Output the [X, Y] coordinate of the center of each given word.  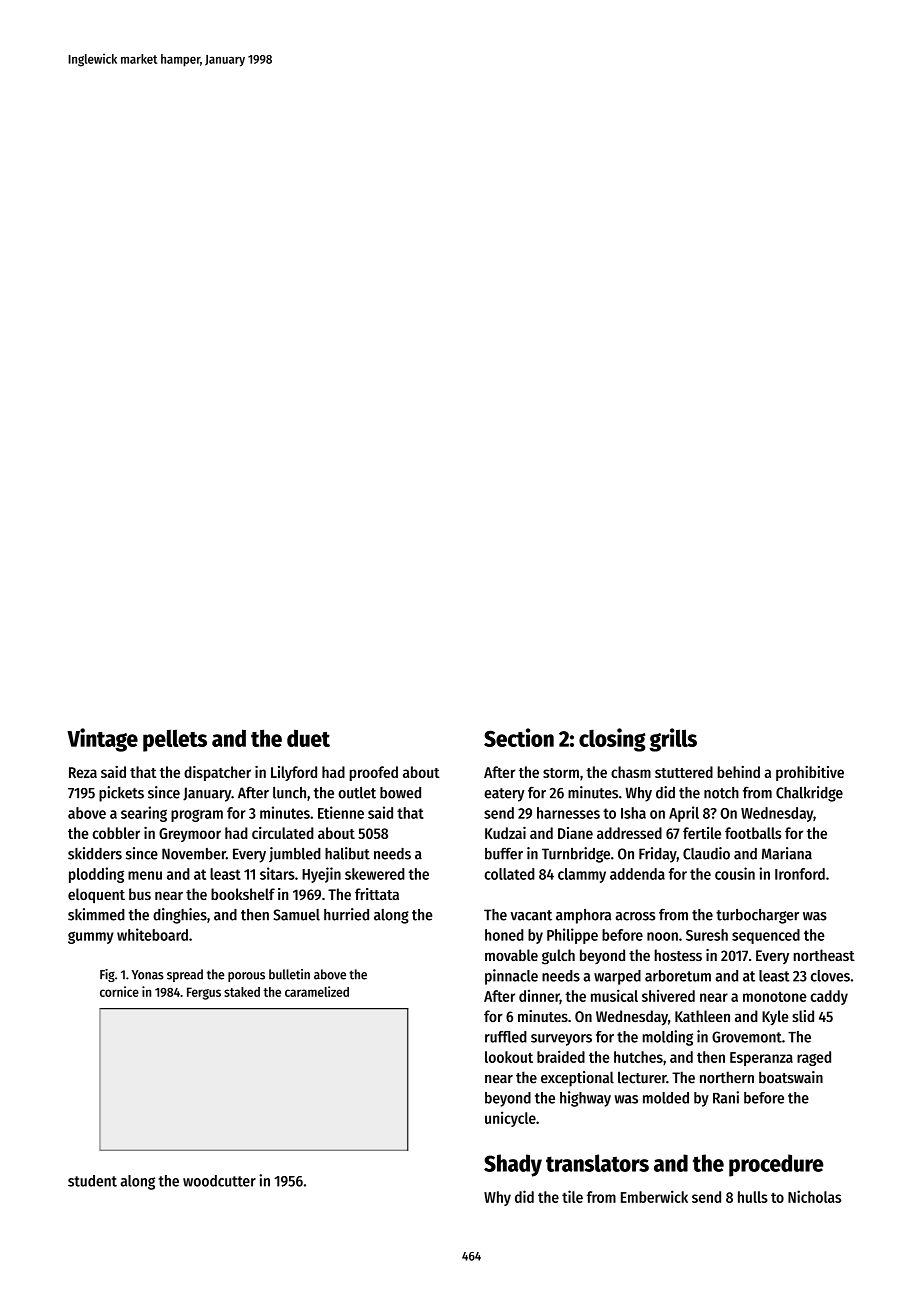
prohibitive [810, 773]
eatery [504, 795]
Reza [83, 772]
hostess [678, 955]
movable [511, 955]
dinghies [180, 916]
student [92, 1181]
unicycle [510, 1119]
